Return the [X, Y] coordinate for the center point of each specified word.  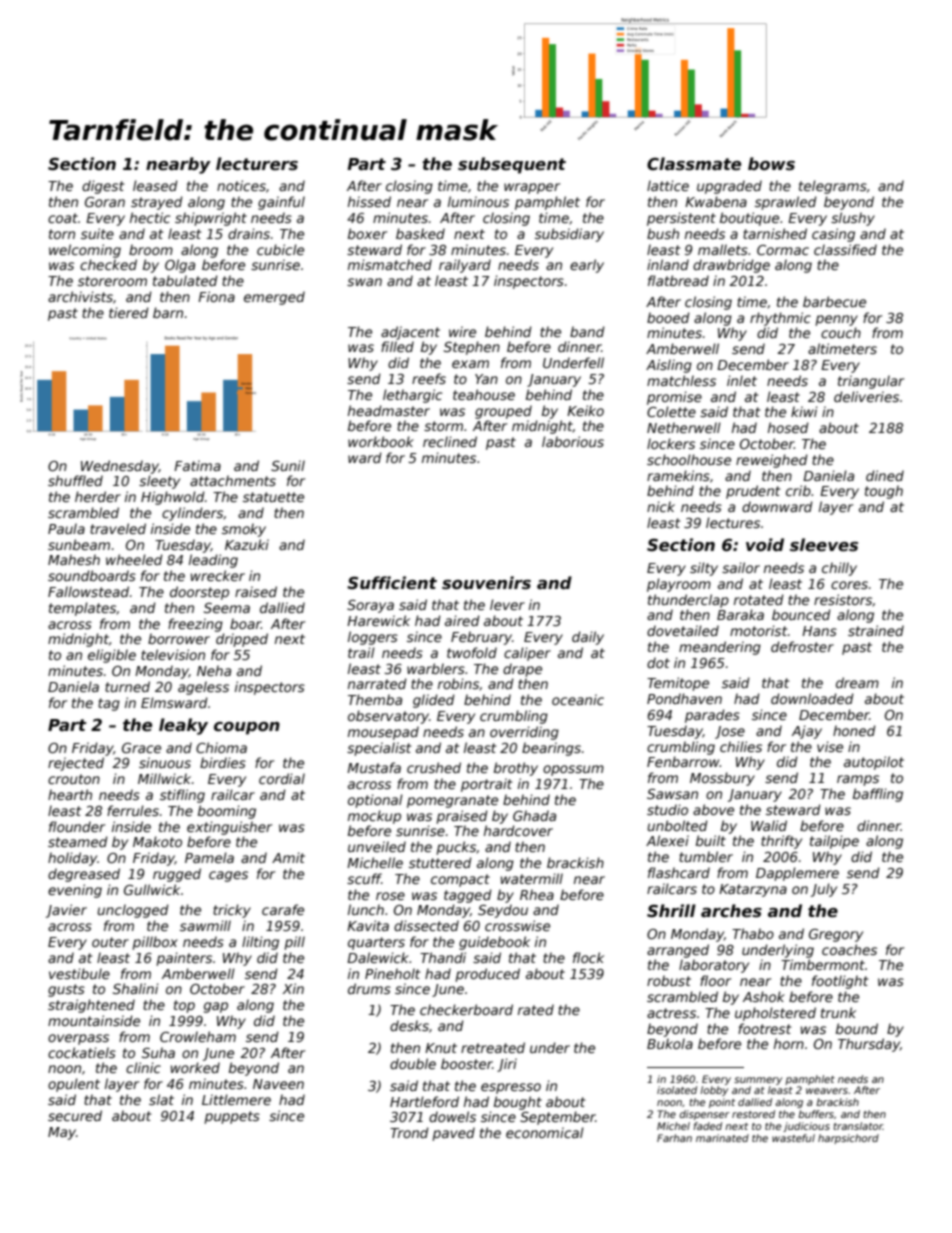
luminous [478, 201]
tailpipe [834, 842]
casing [833, 235]
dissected [426, 925]
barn [168, 312]
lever [507, 604]
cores [849, 585]
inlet [742, 380]
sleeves [824, 545]
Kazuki [247, 544]
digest [103, 187]
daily [588, 638]
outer [110, 942]
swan [364, 282]
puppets [232, 1117]
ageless [203, 688]
